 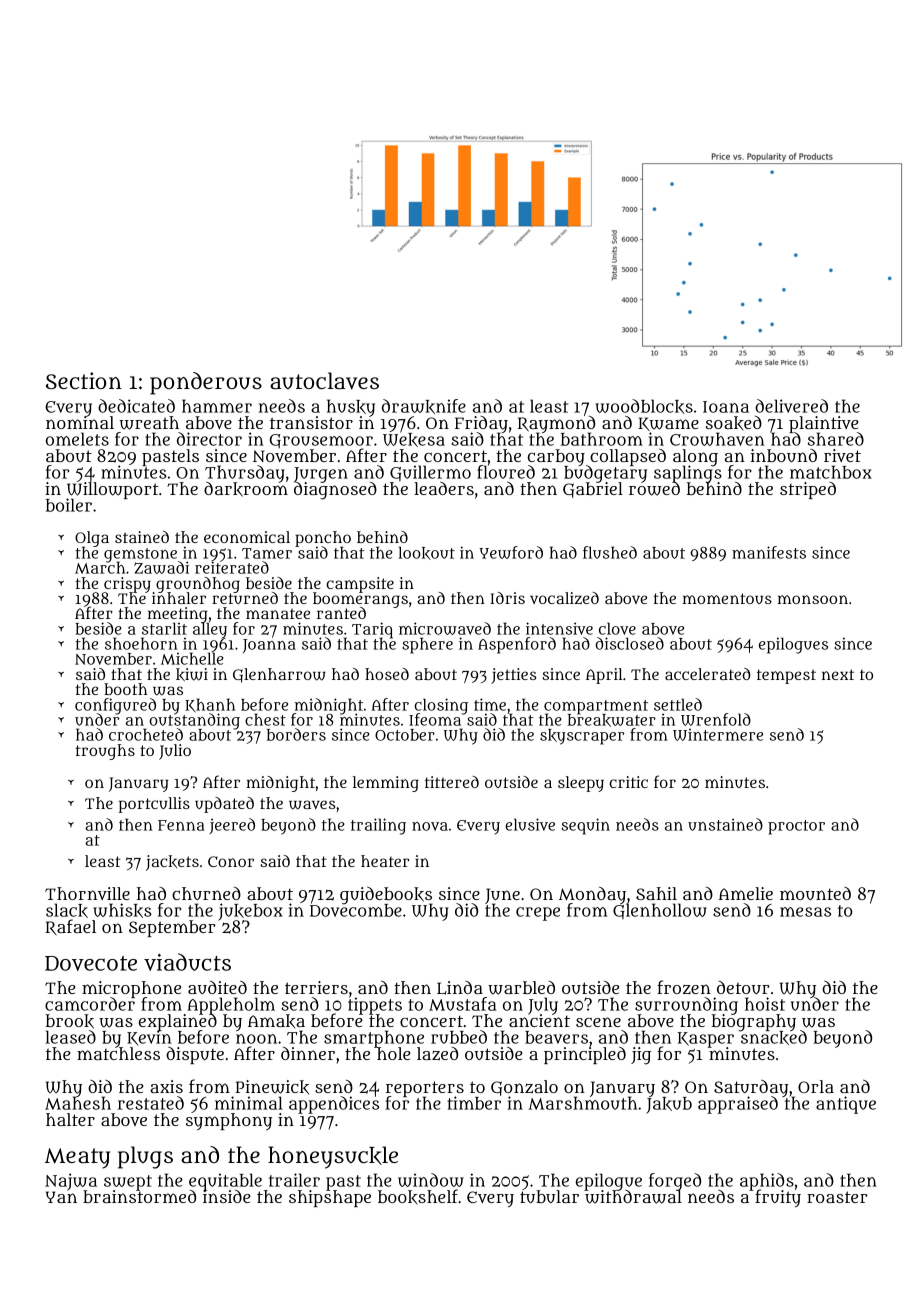 What do you see at coordinates (424, 406) in the screenshot?
I see `drawknife` at bounding box center [424, 406].
